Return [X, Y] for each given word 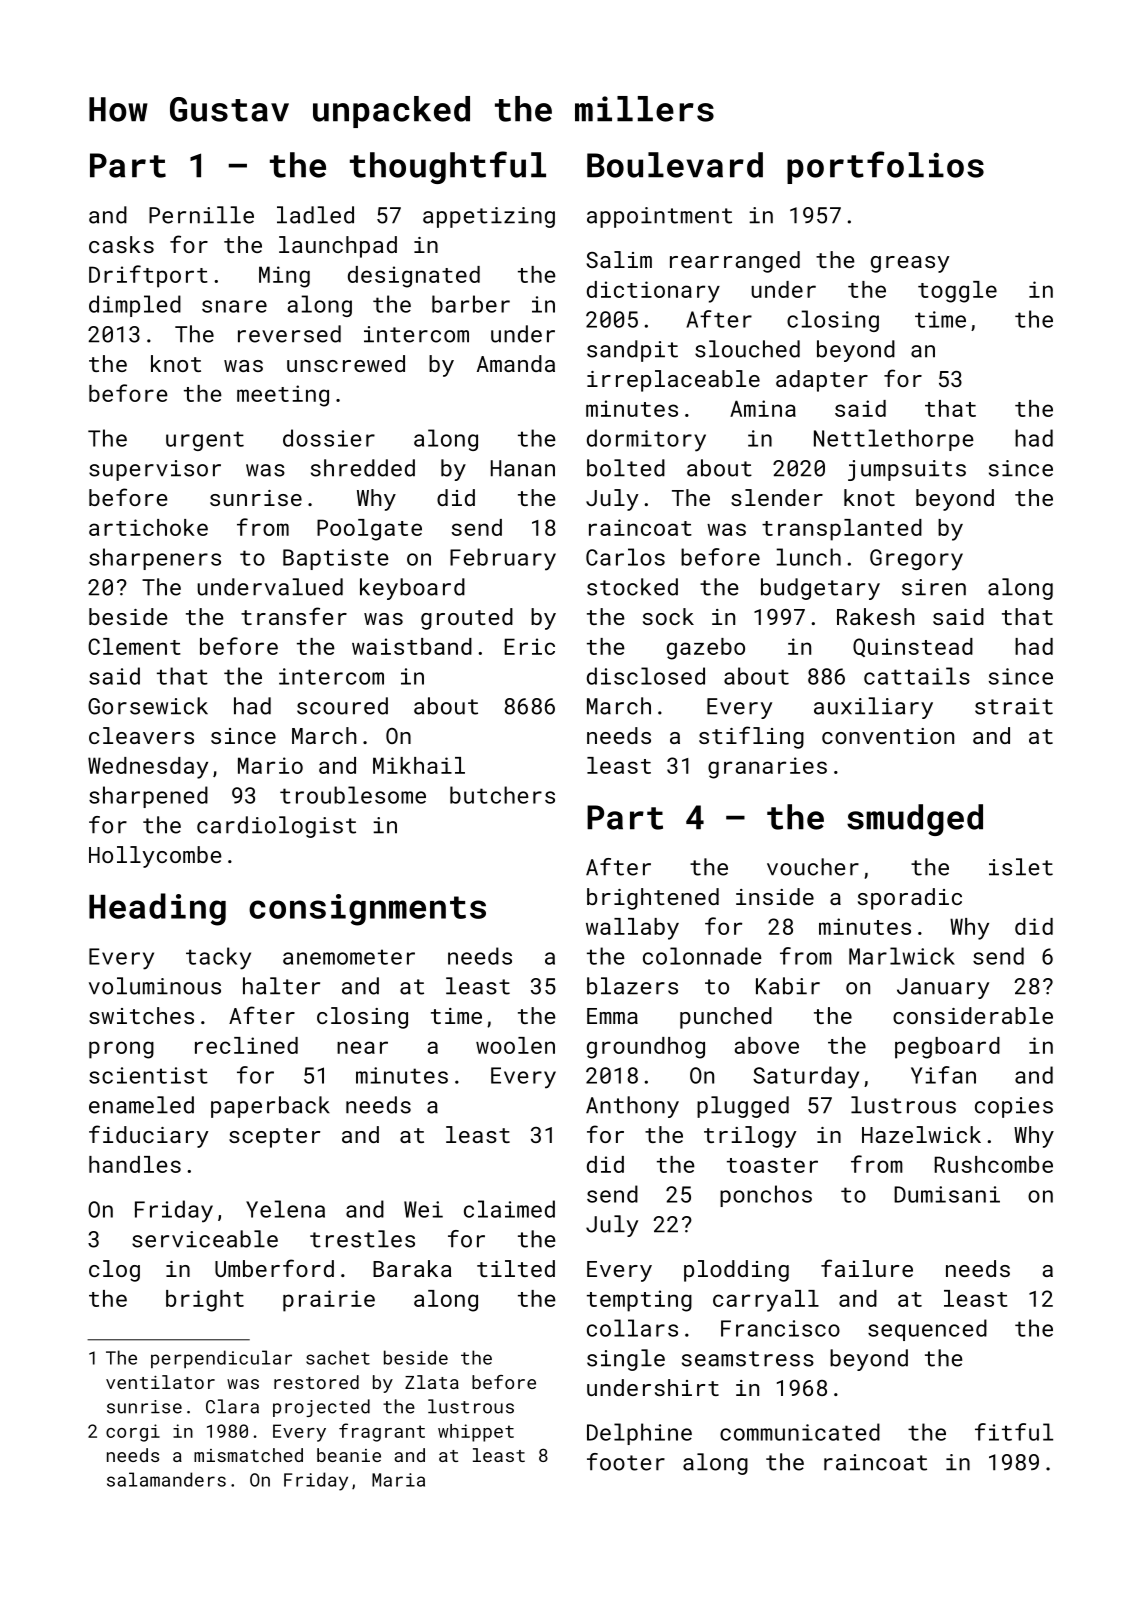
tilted [516, 1268]
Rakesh [876, 616]
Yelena [285, 1209]
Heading [157, 909]
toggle [957, 292]
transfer [294, 616]
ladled [315, 215]
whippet [476, 1433]
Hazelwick [921, 1134]
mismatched [248, 1455]
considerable [973, 1015]
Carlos [625, 557]
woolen [515, 1045]
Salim [619, 259]
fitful [1014, 1432]
